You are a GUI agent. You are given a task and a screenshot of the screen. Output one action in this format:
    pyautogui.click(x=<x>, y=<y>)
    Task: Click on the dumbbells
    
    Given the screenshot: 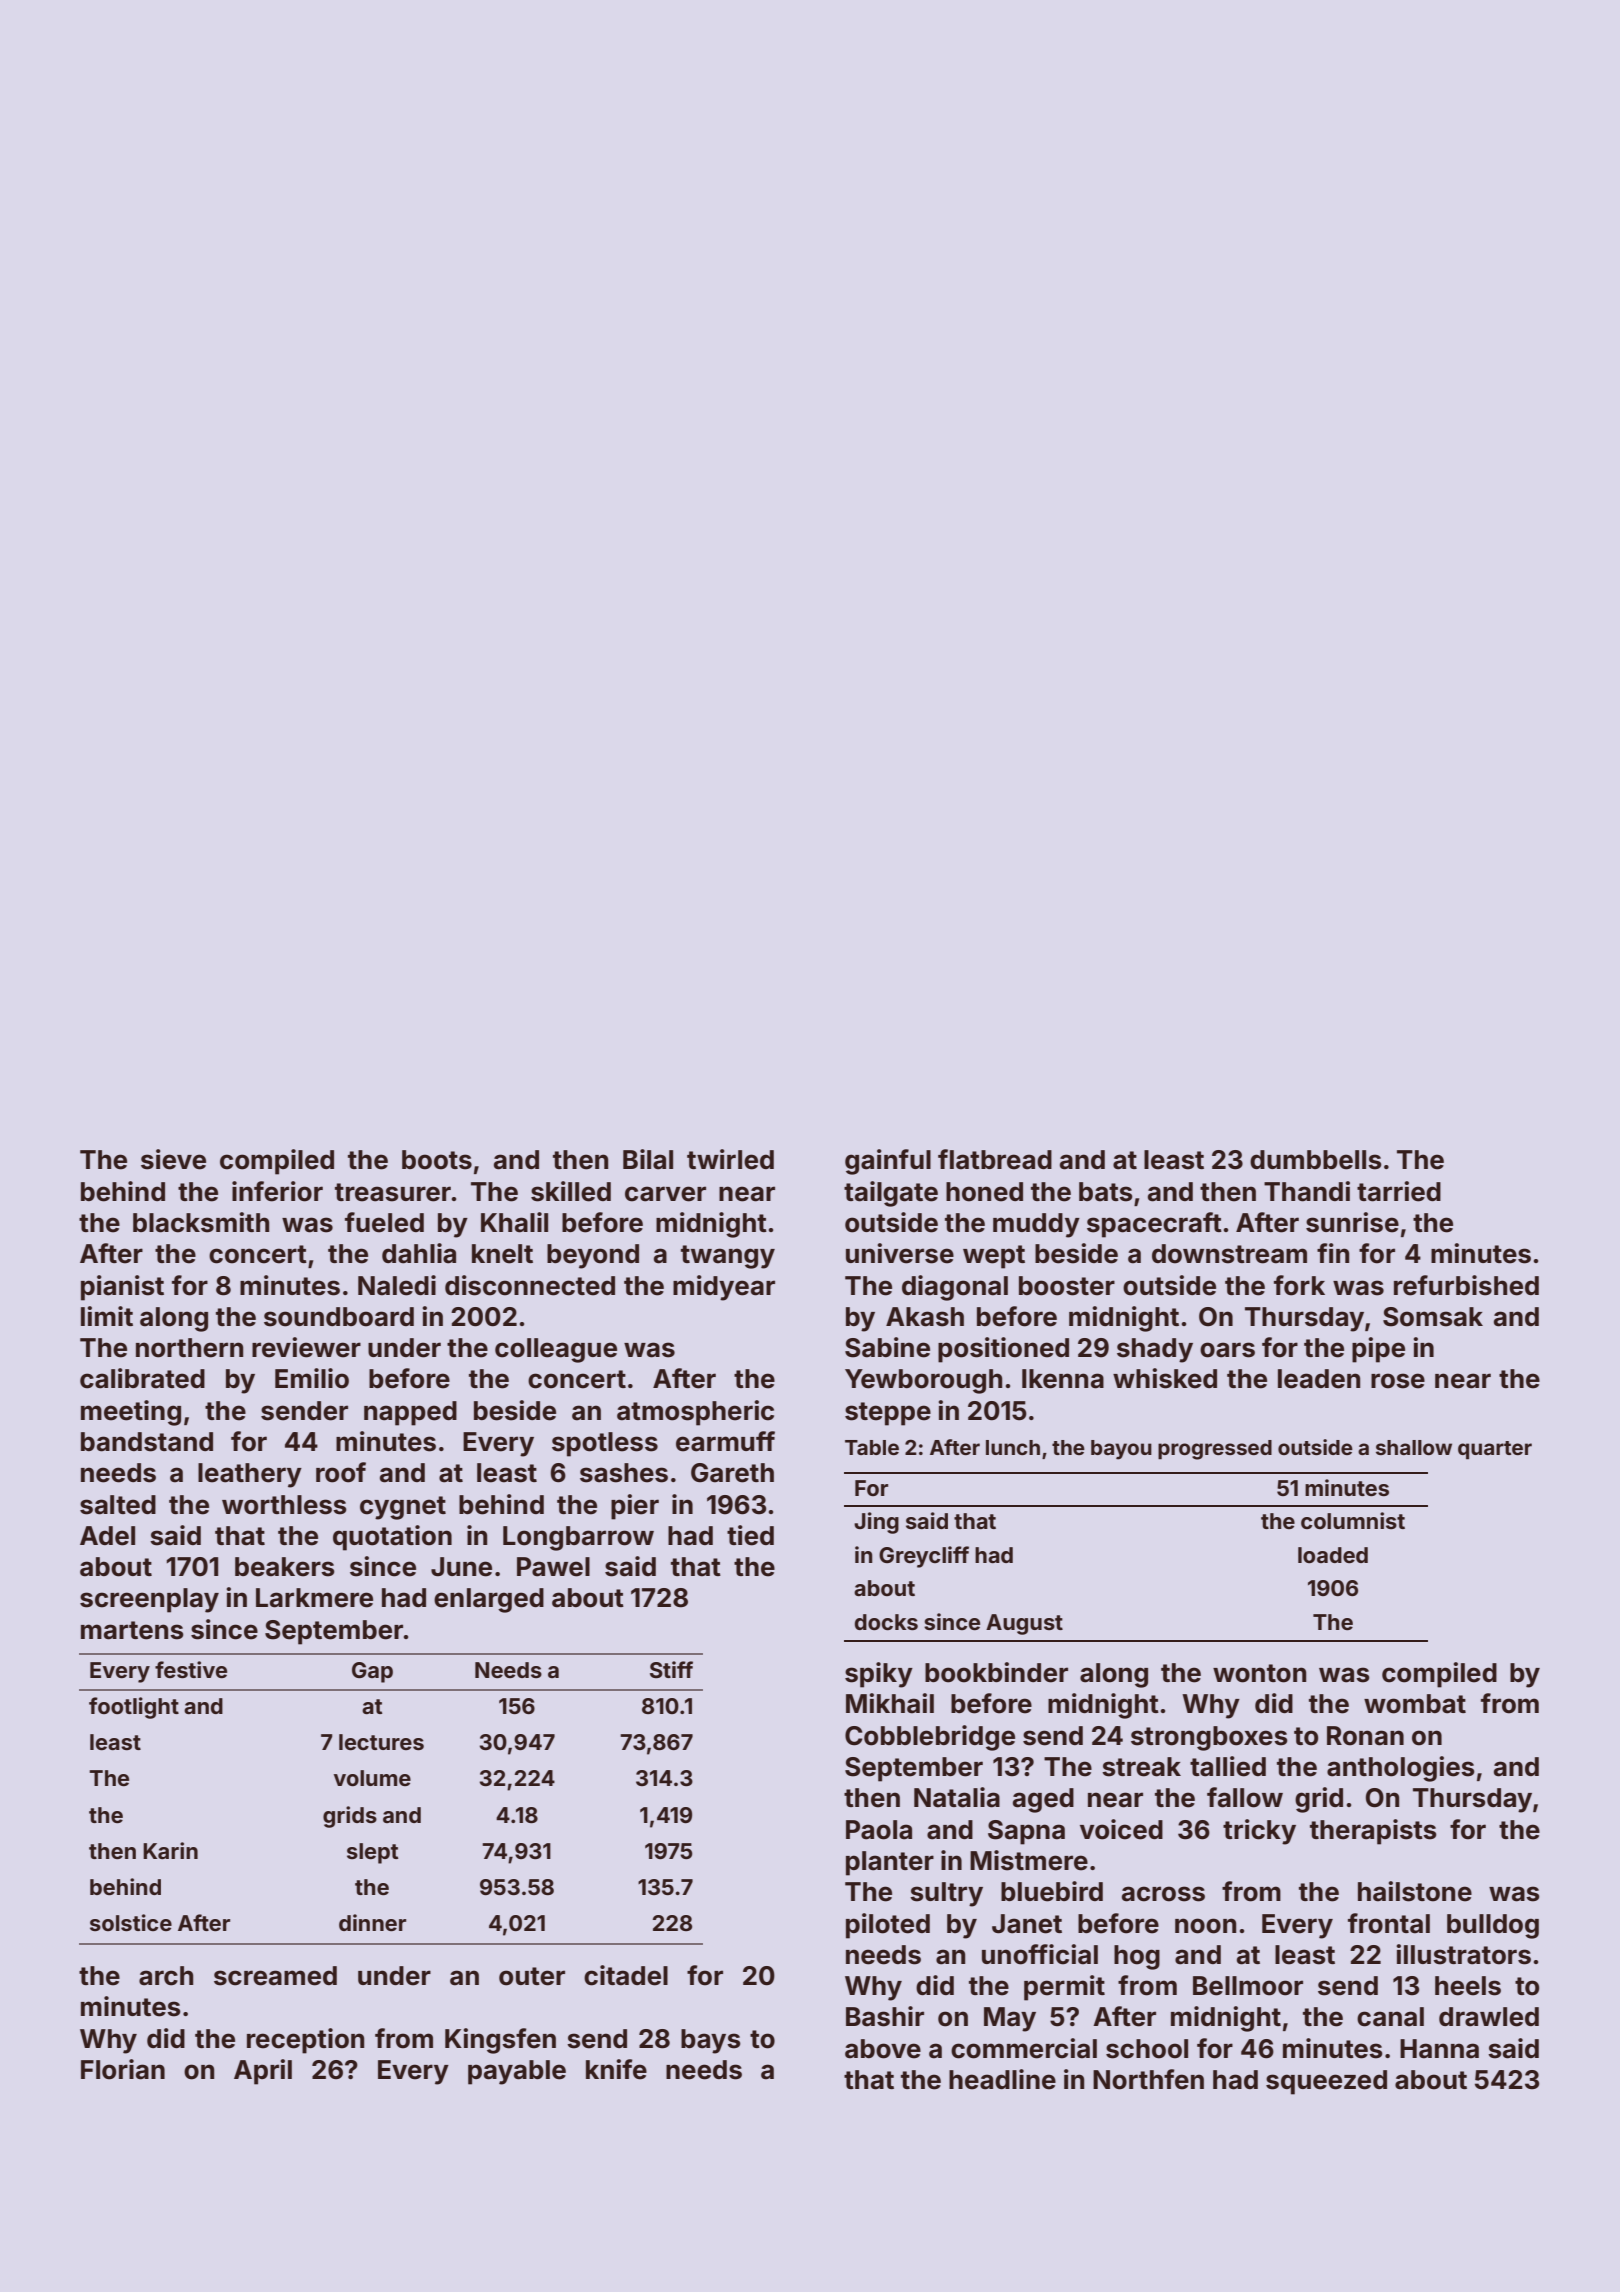 What is the action you would take?
    pyautogui.click(x=1316, y=1160)
